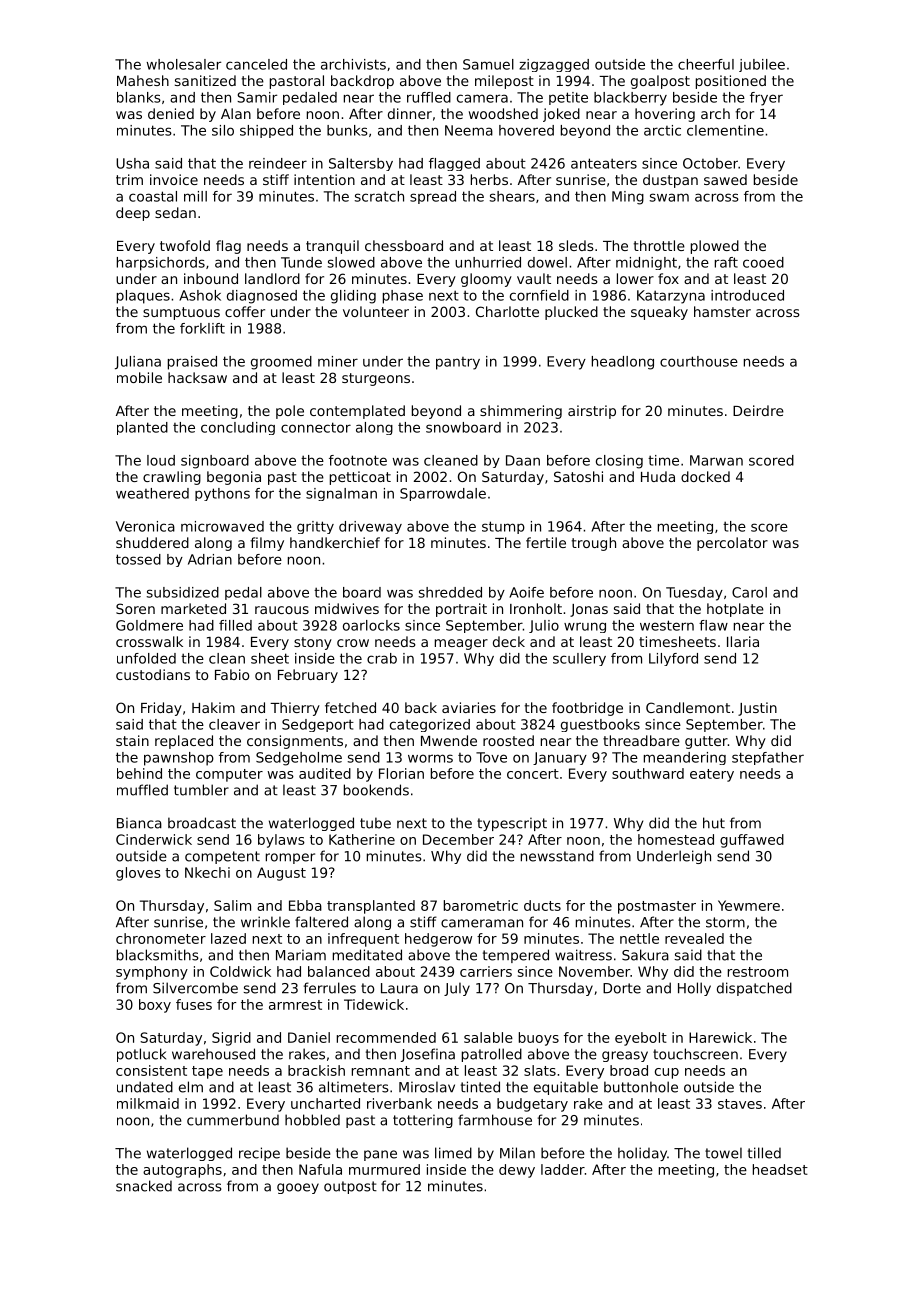 The width and height of the screenshot is (924, 1308). I want to click on western, so click(667, 625).
